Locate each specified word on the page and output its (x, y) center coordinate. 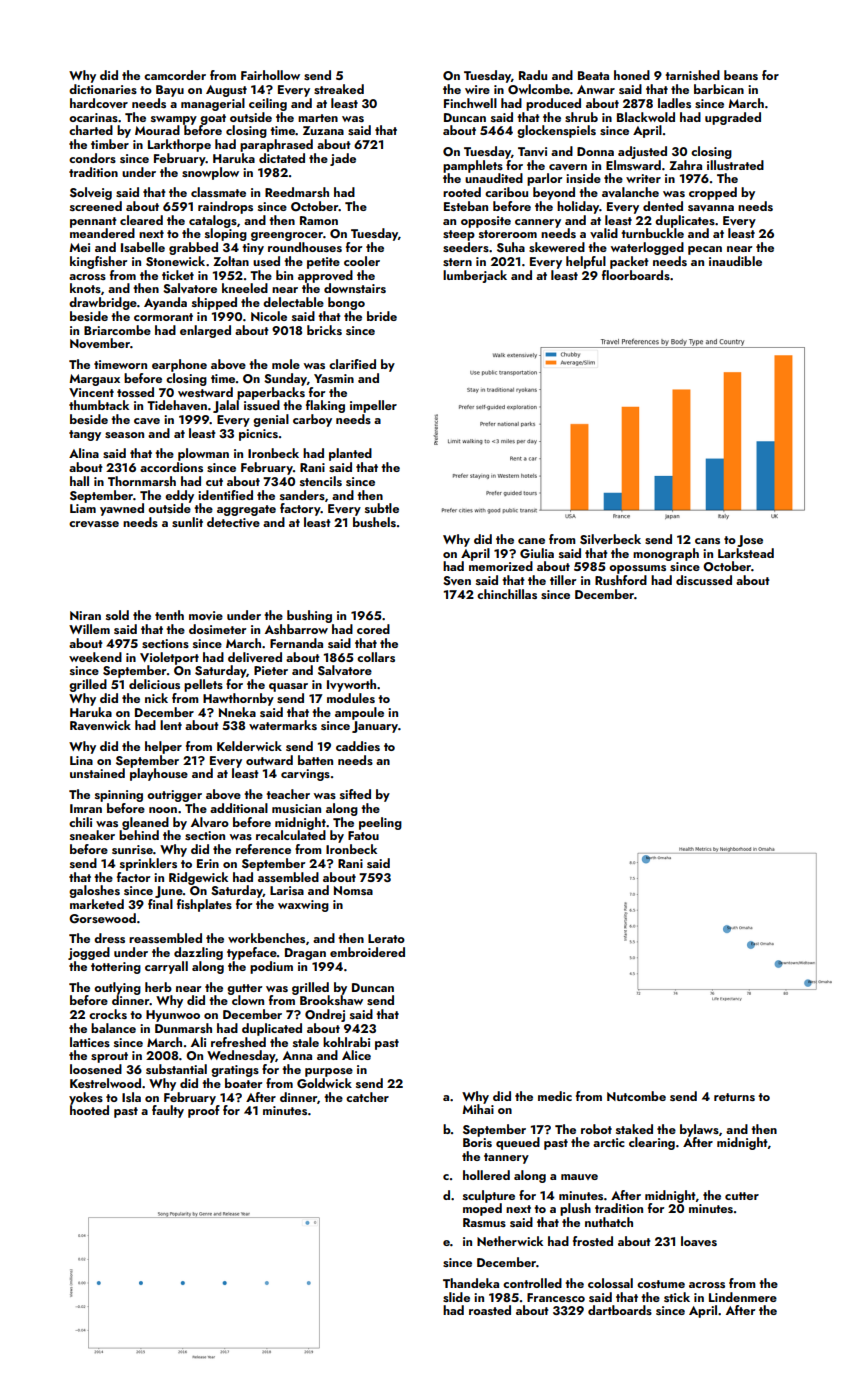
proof (204, 1111)
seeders (466, 247)
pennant (93, 222)
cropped (713, 193)
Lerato (386, 938)
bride (382, 316)
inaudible (735, 261)
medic (555, 1096)
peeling (380, 823)
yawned (122, 509)
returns (734, 1097)
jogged (89, 953)
